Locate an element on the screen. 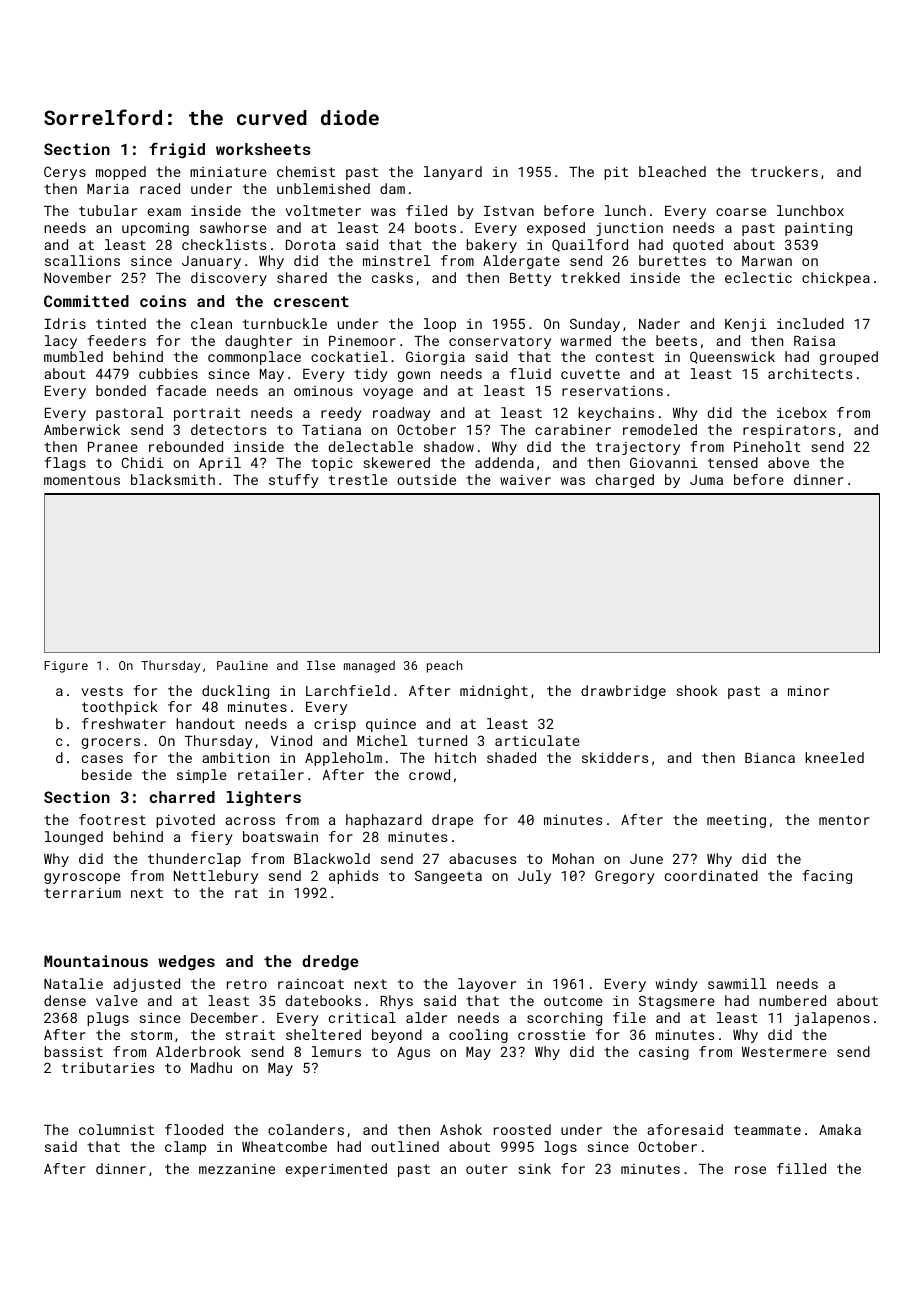 Image resolution: width=924 pixels, height=1308 pixels. coins is located at coordinates (163, 301).
